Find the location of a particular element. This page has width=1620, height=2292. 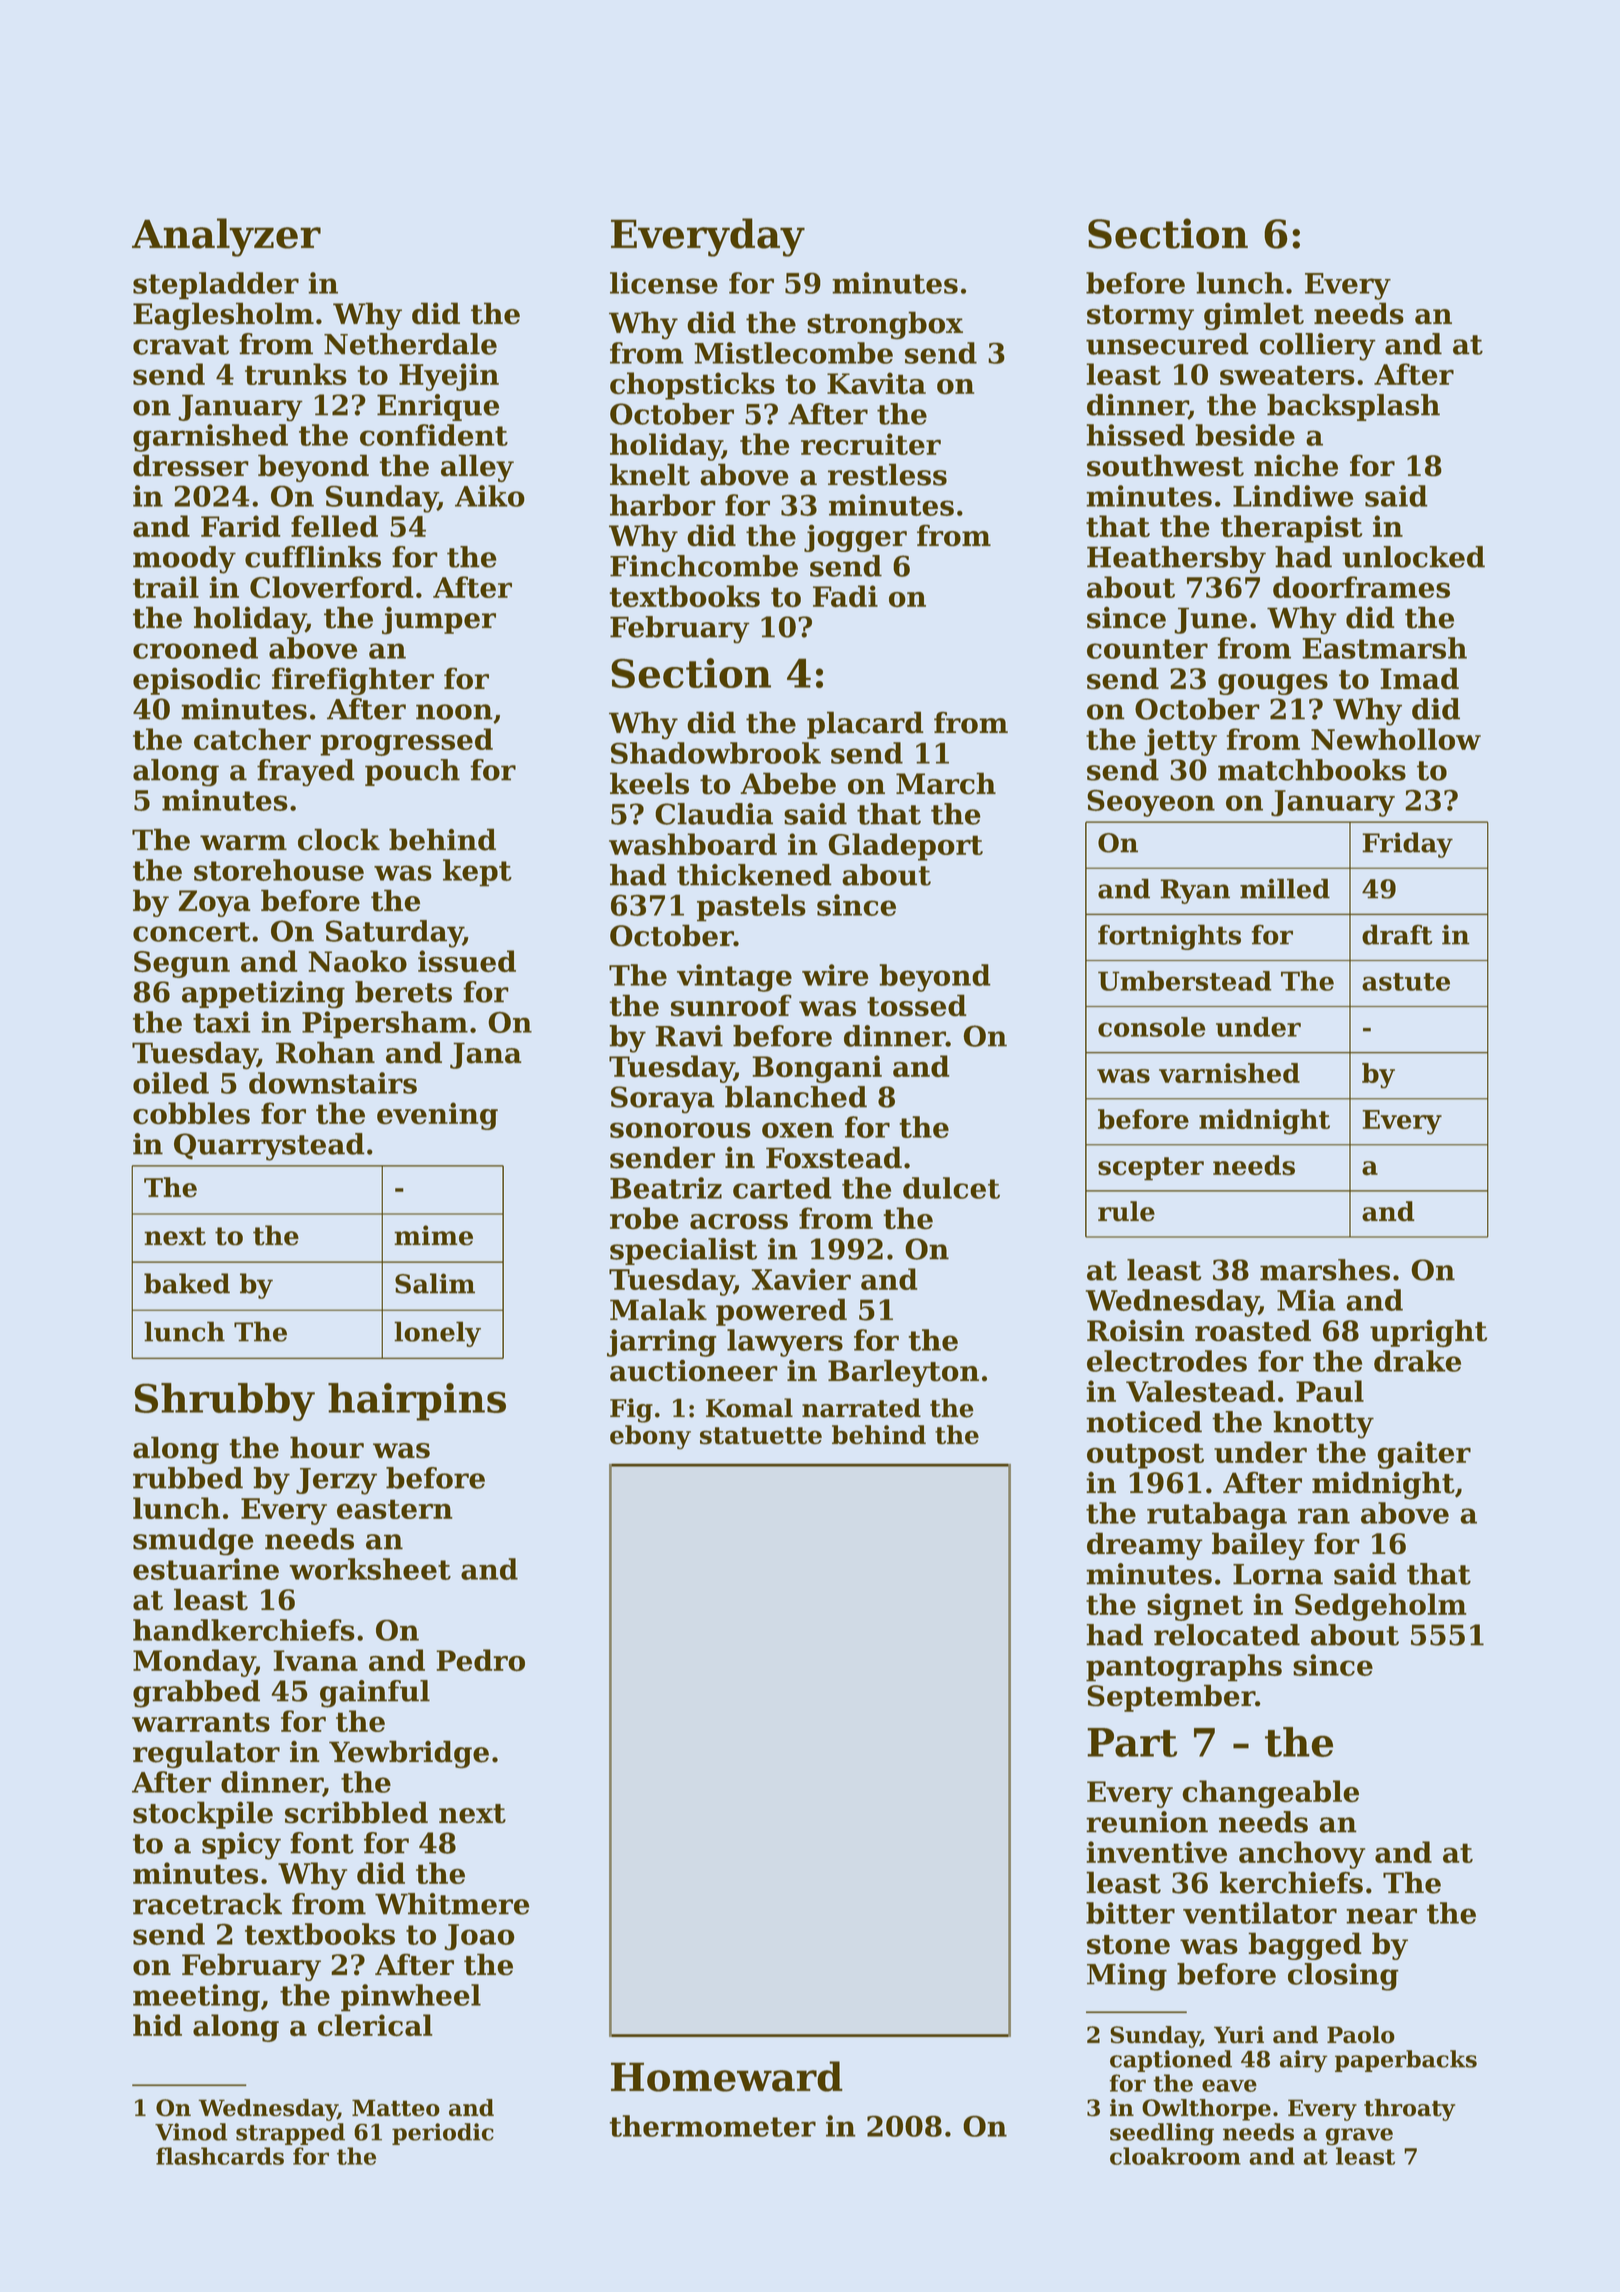

flashcards is located at coordinates (220, 2156).
